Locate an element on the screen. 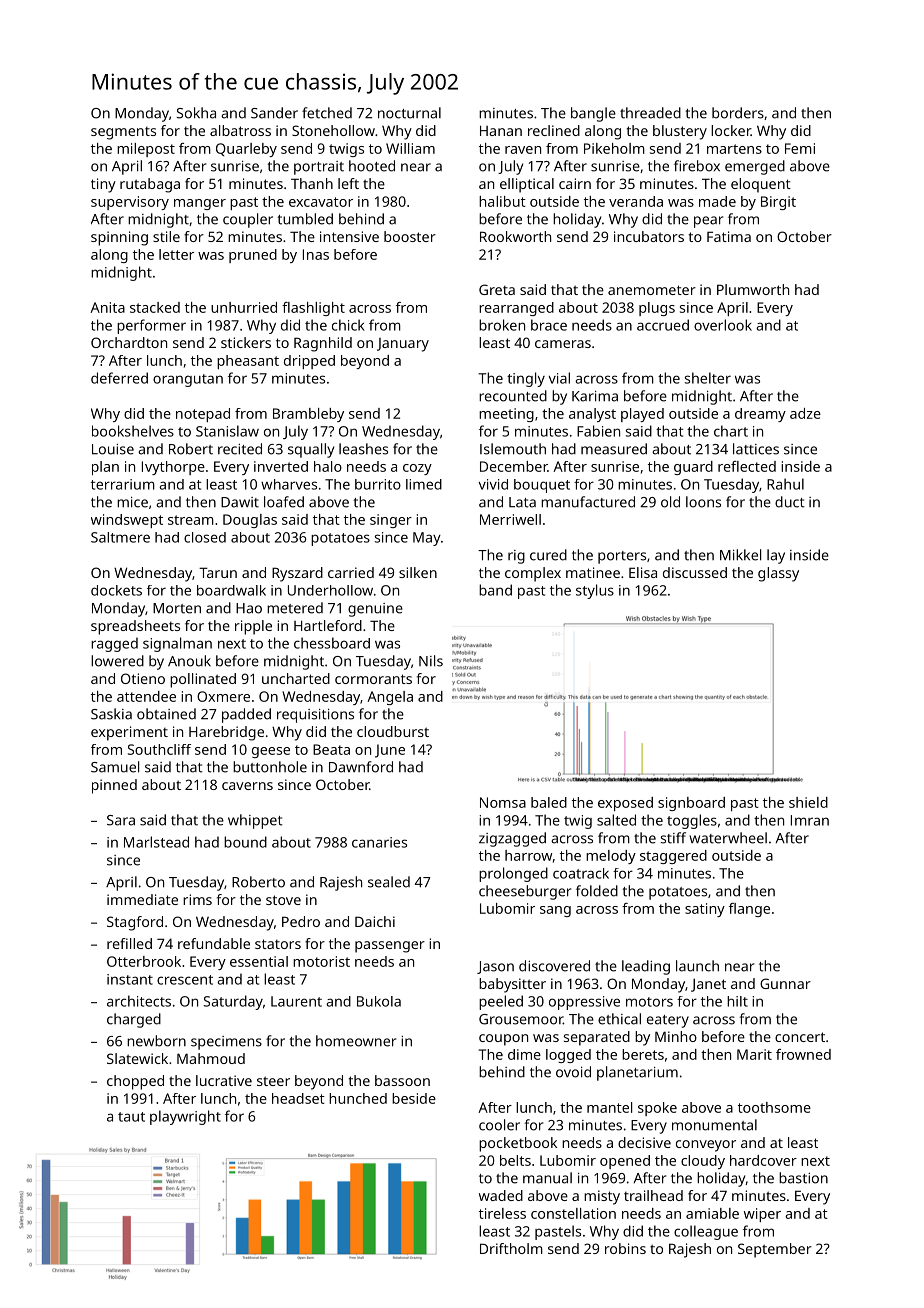 This screenshot has height=1308, width=924. spinning is located at coordinates (119, 238).
